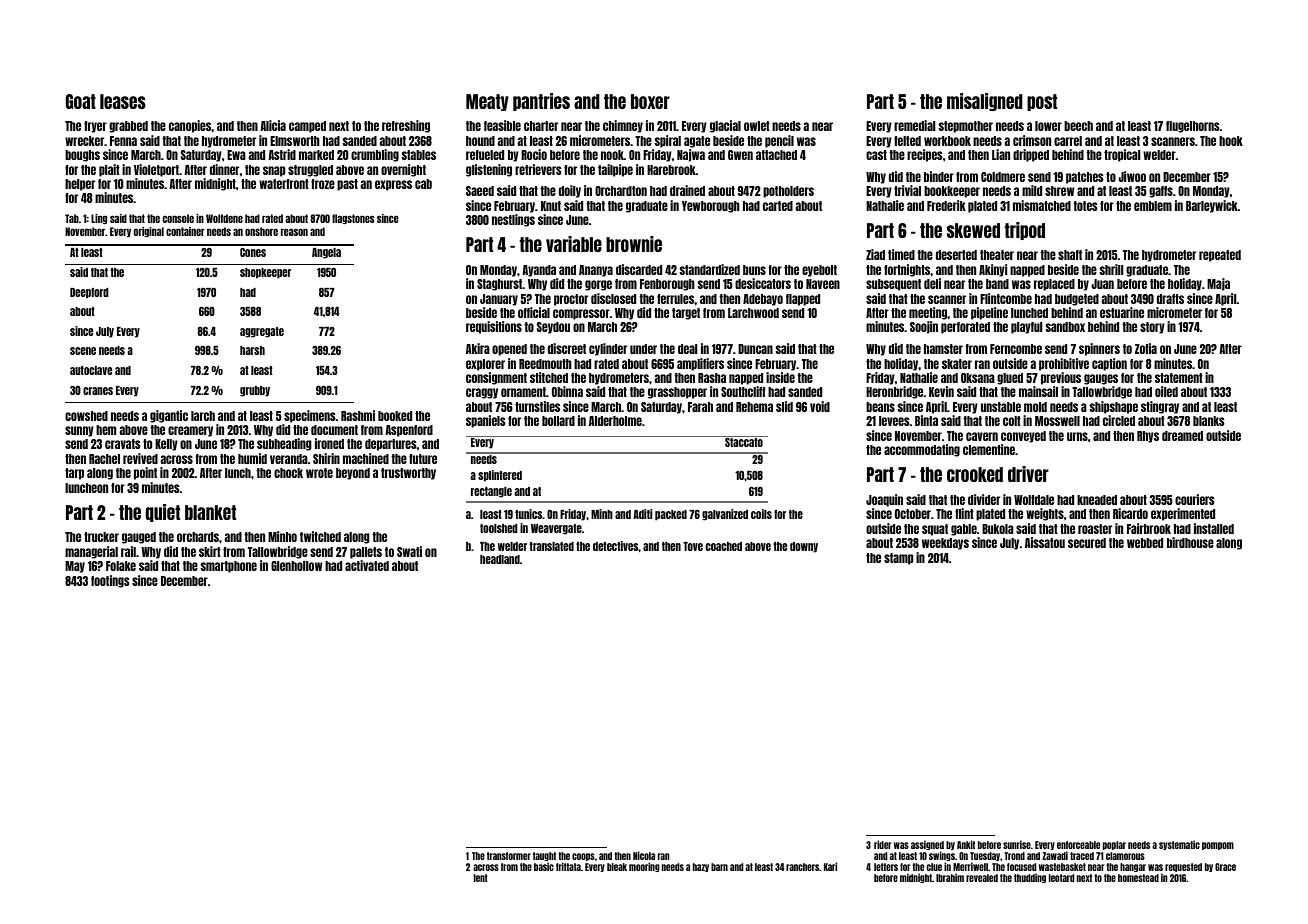 The width and height of the document is (1308, 924). I want to click on conveyed, so click(1023, 437).
